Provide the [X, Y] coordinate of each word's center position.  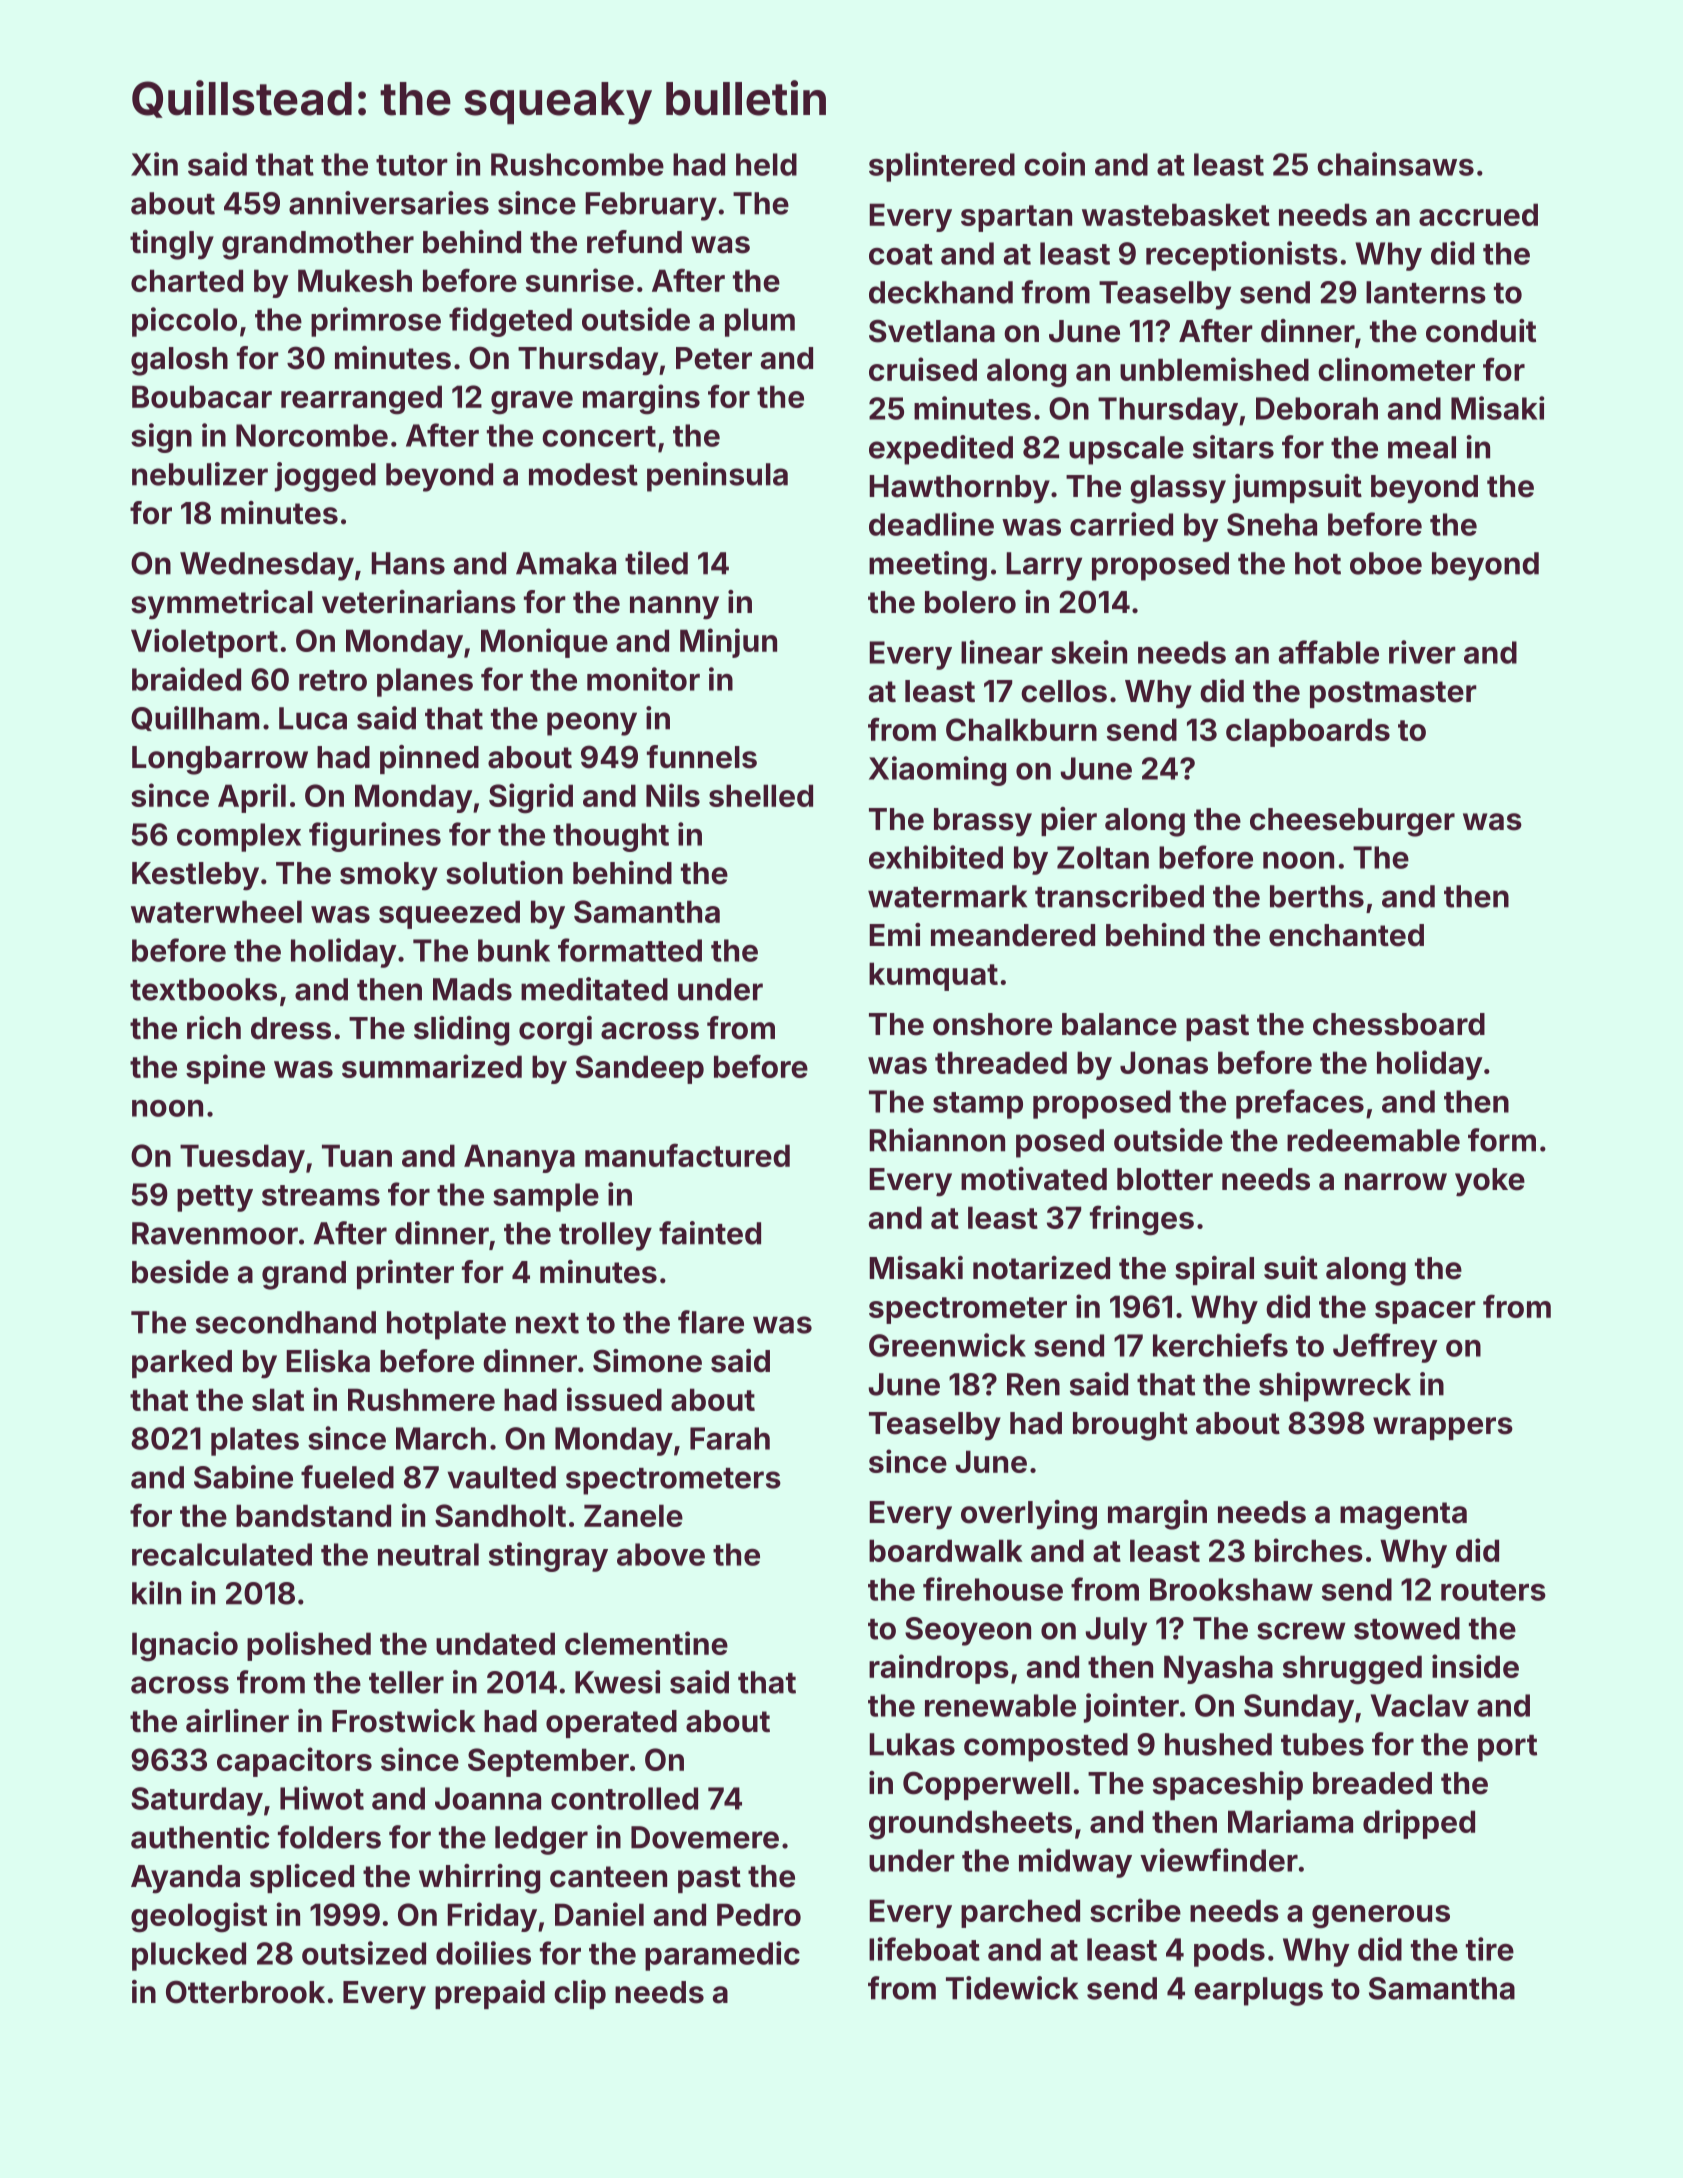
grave [532, 403]
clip [580, 1994]
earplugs [1258, 1991]
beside [180, 1272]
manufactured [687, 1155]
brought [1130, 1426]
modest [583, 474]
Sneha [1272, 524]
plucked [189, 1956]
